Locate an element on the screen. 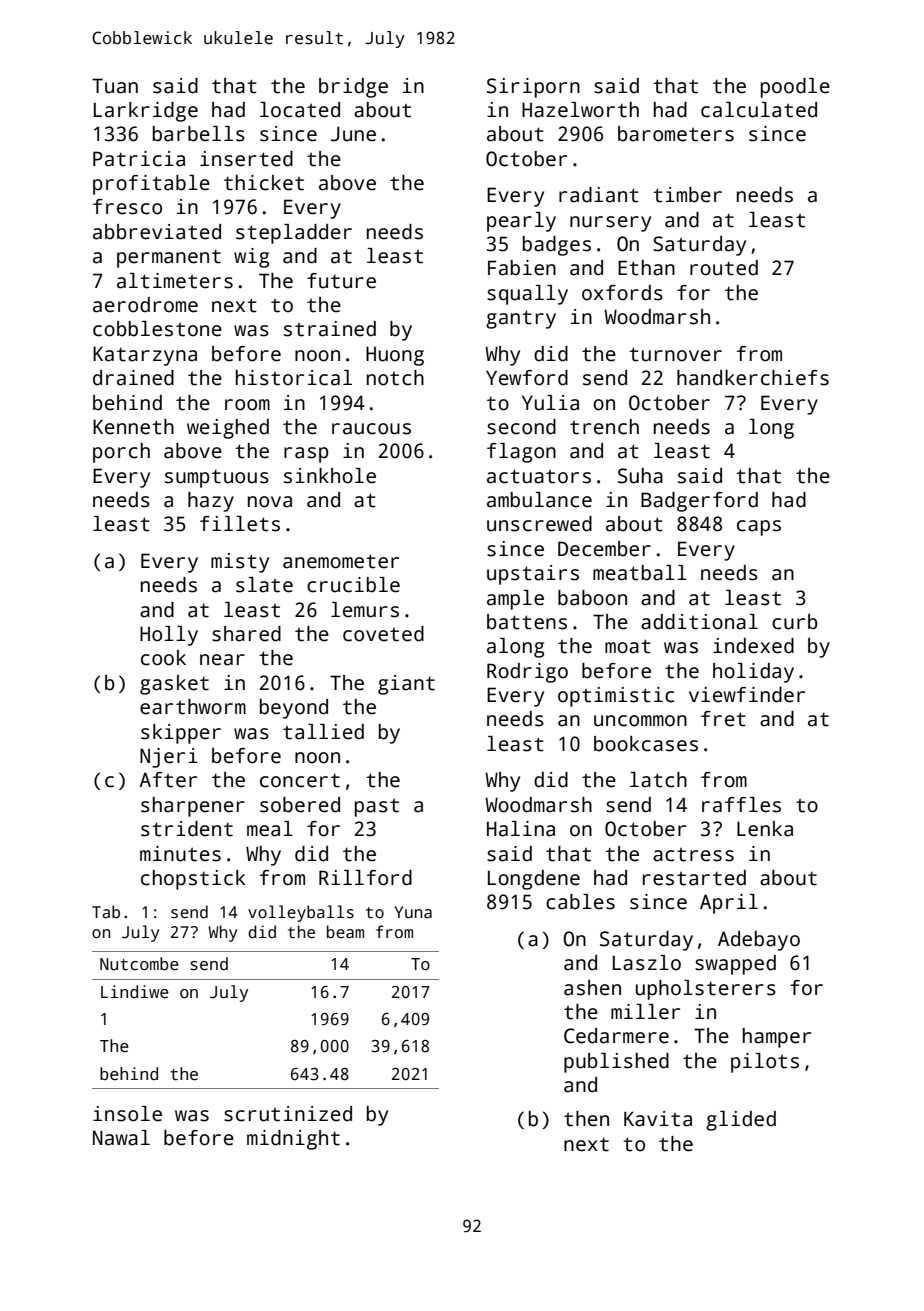  past is located at coordinates (377, 807).
